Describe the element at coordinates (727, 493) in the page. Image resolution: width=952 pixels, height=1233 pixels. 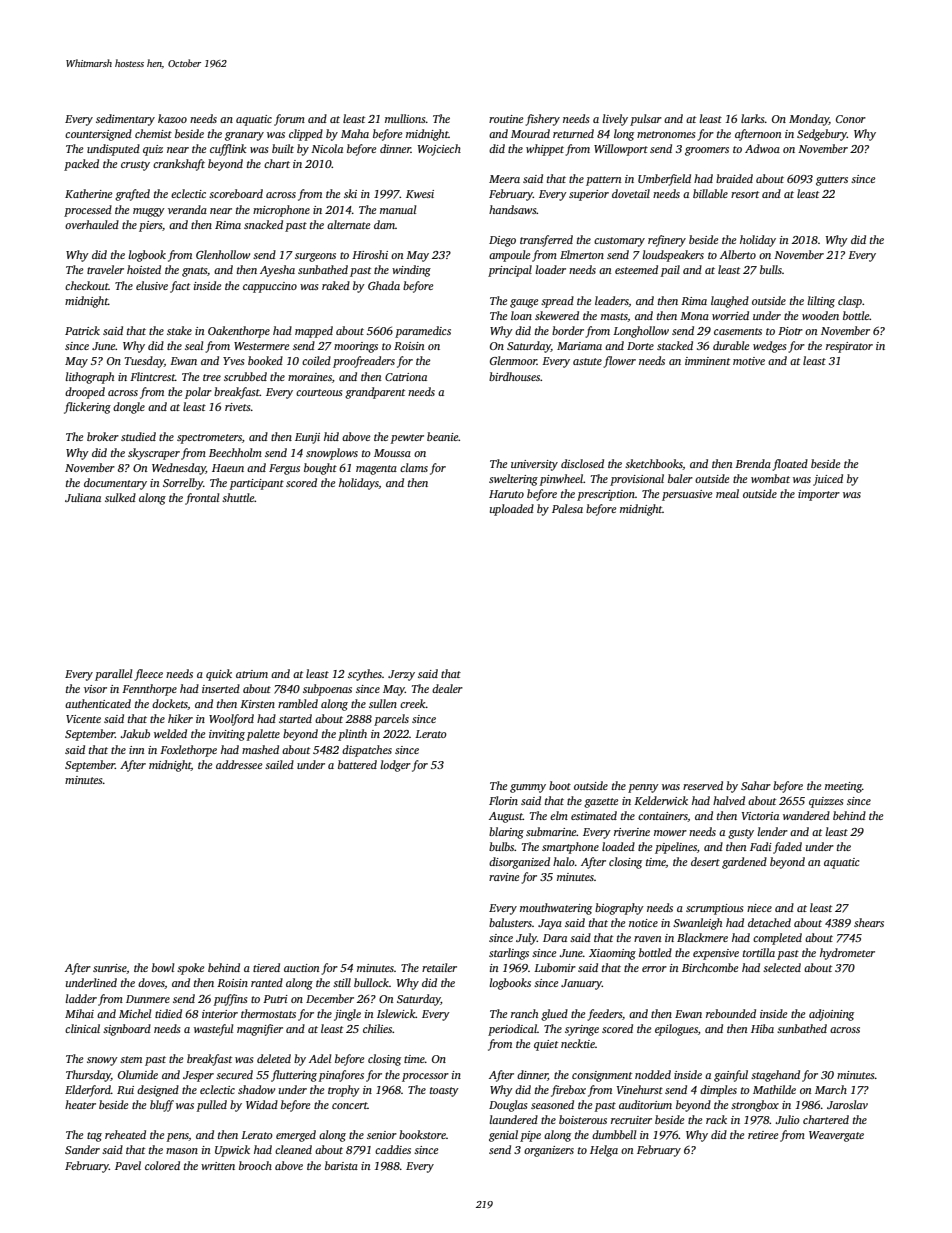
I see `meal` at that location.
